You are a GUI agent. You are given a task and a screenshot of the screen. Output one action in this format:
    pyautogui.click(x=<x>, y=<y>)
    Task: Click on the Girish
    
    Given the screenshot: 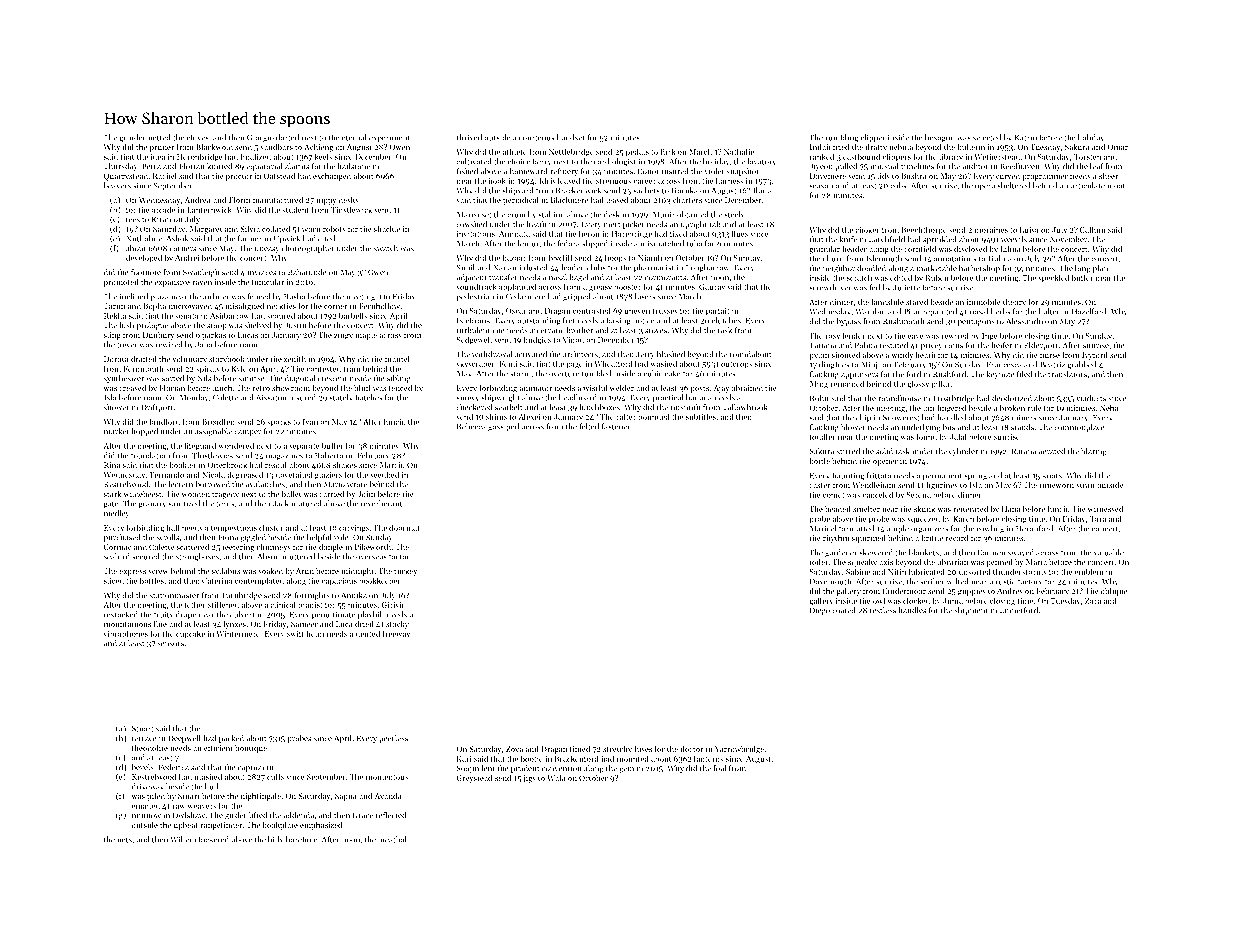 What is the action you would take?
    pyautogui.click(x=392, y=604)
